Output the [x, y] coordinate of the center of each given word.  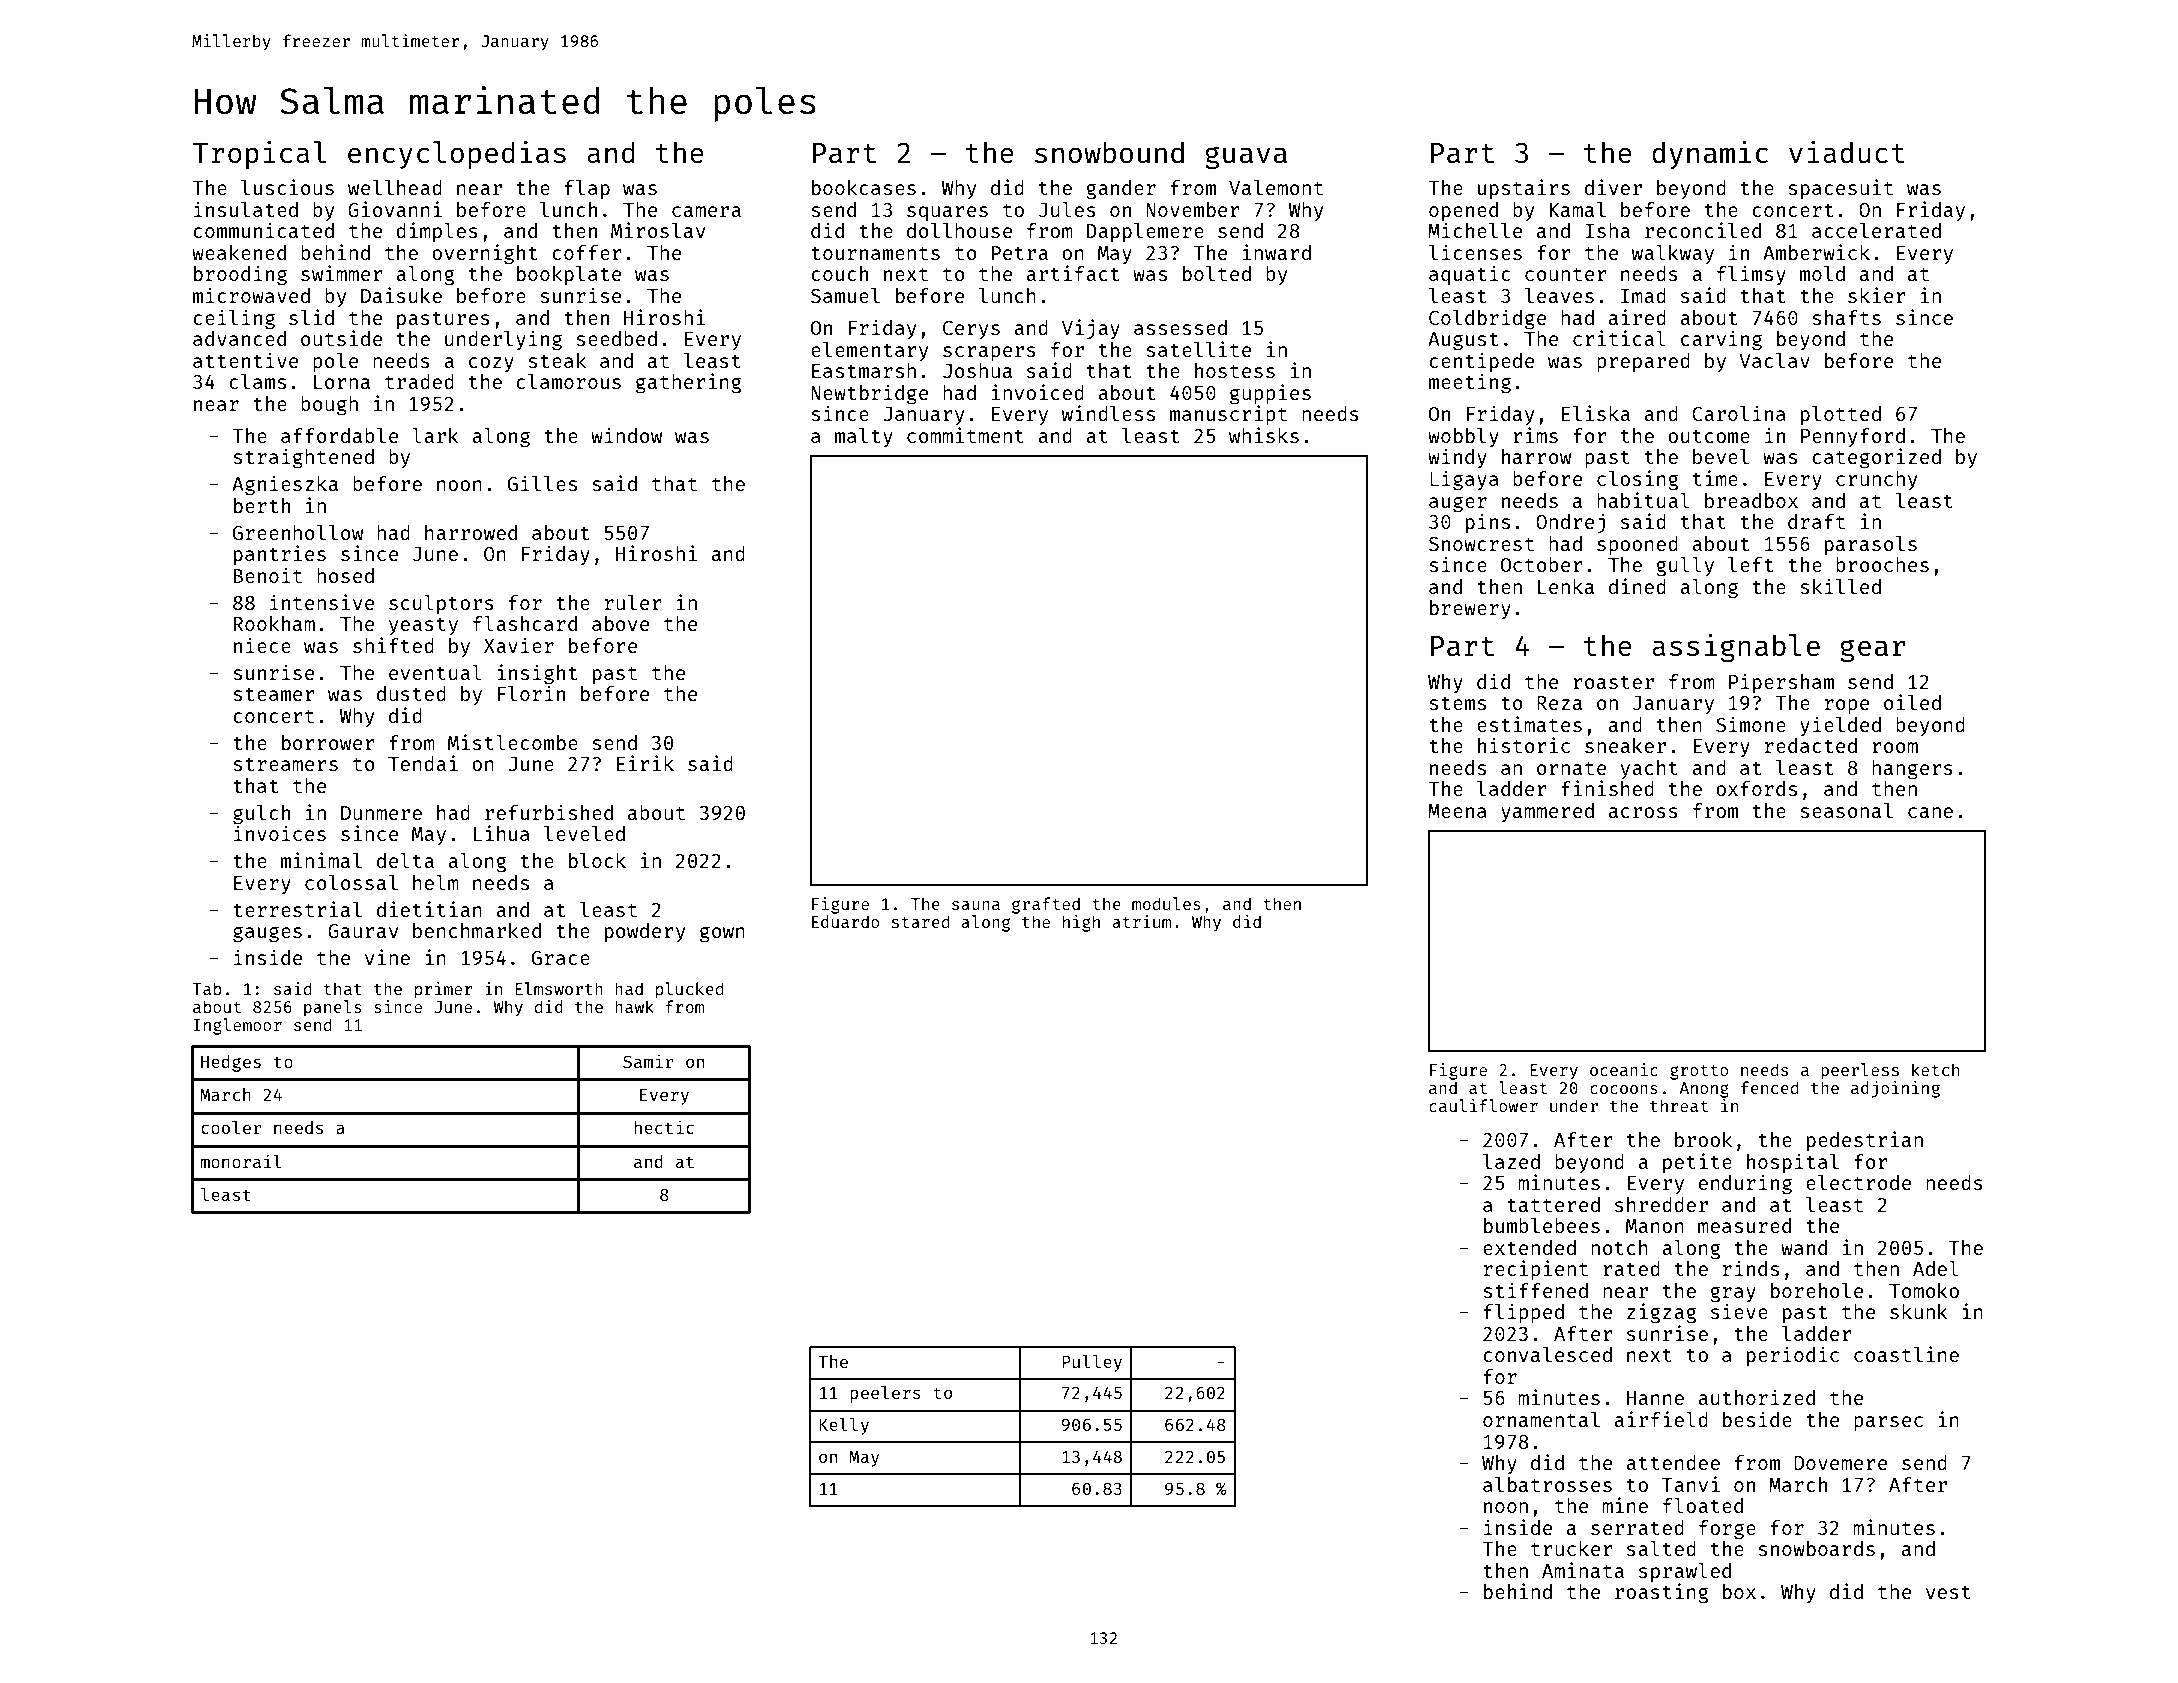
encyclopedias [457, 155]
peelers [885, 1394]
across [1643, 812]
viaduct [1847, 152]
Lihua [502, 833]
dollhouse [959, 230]
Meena [1457, 811]
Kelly [844, 1426]
